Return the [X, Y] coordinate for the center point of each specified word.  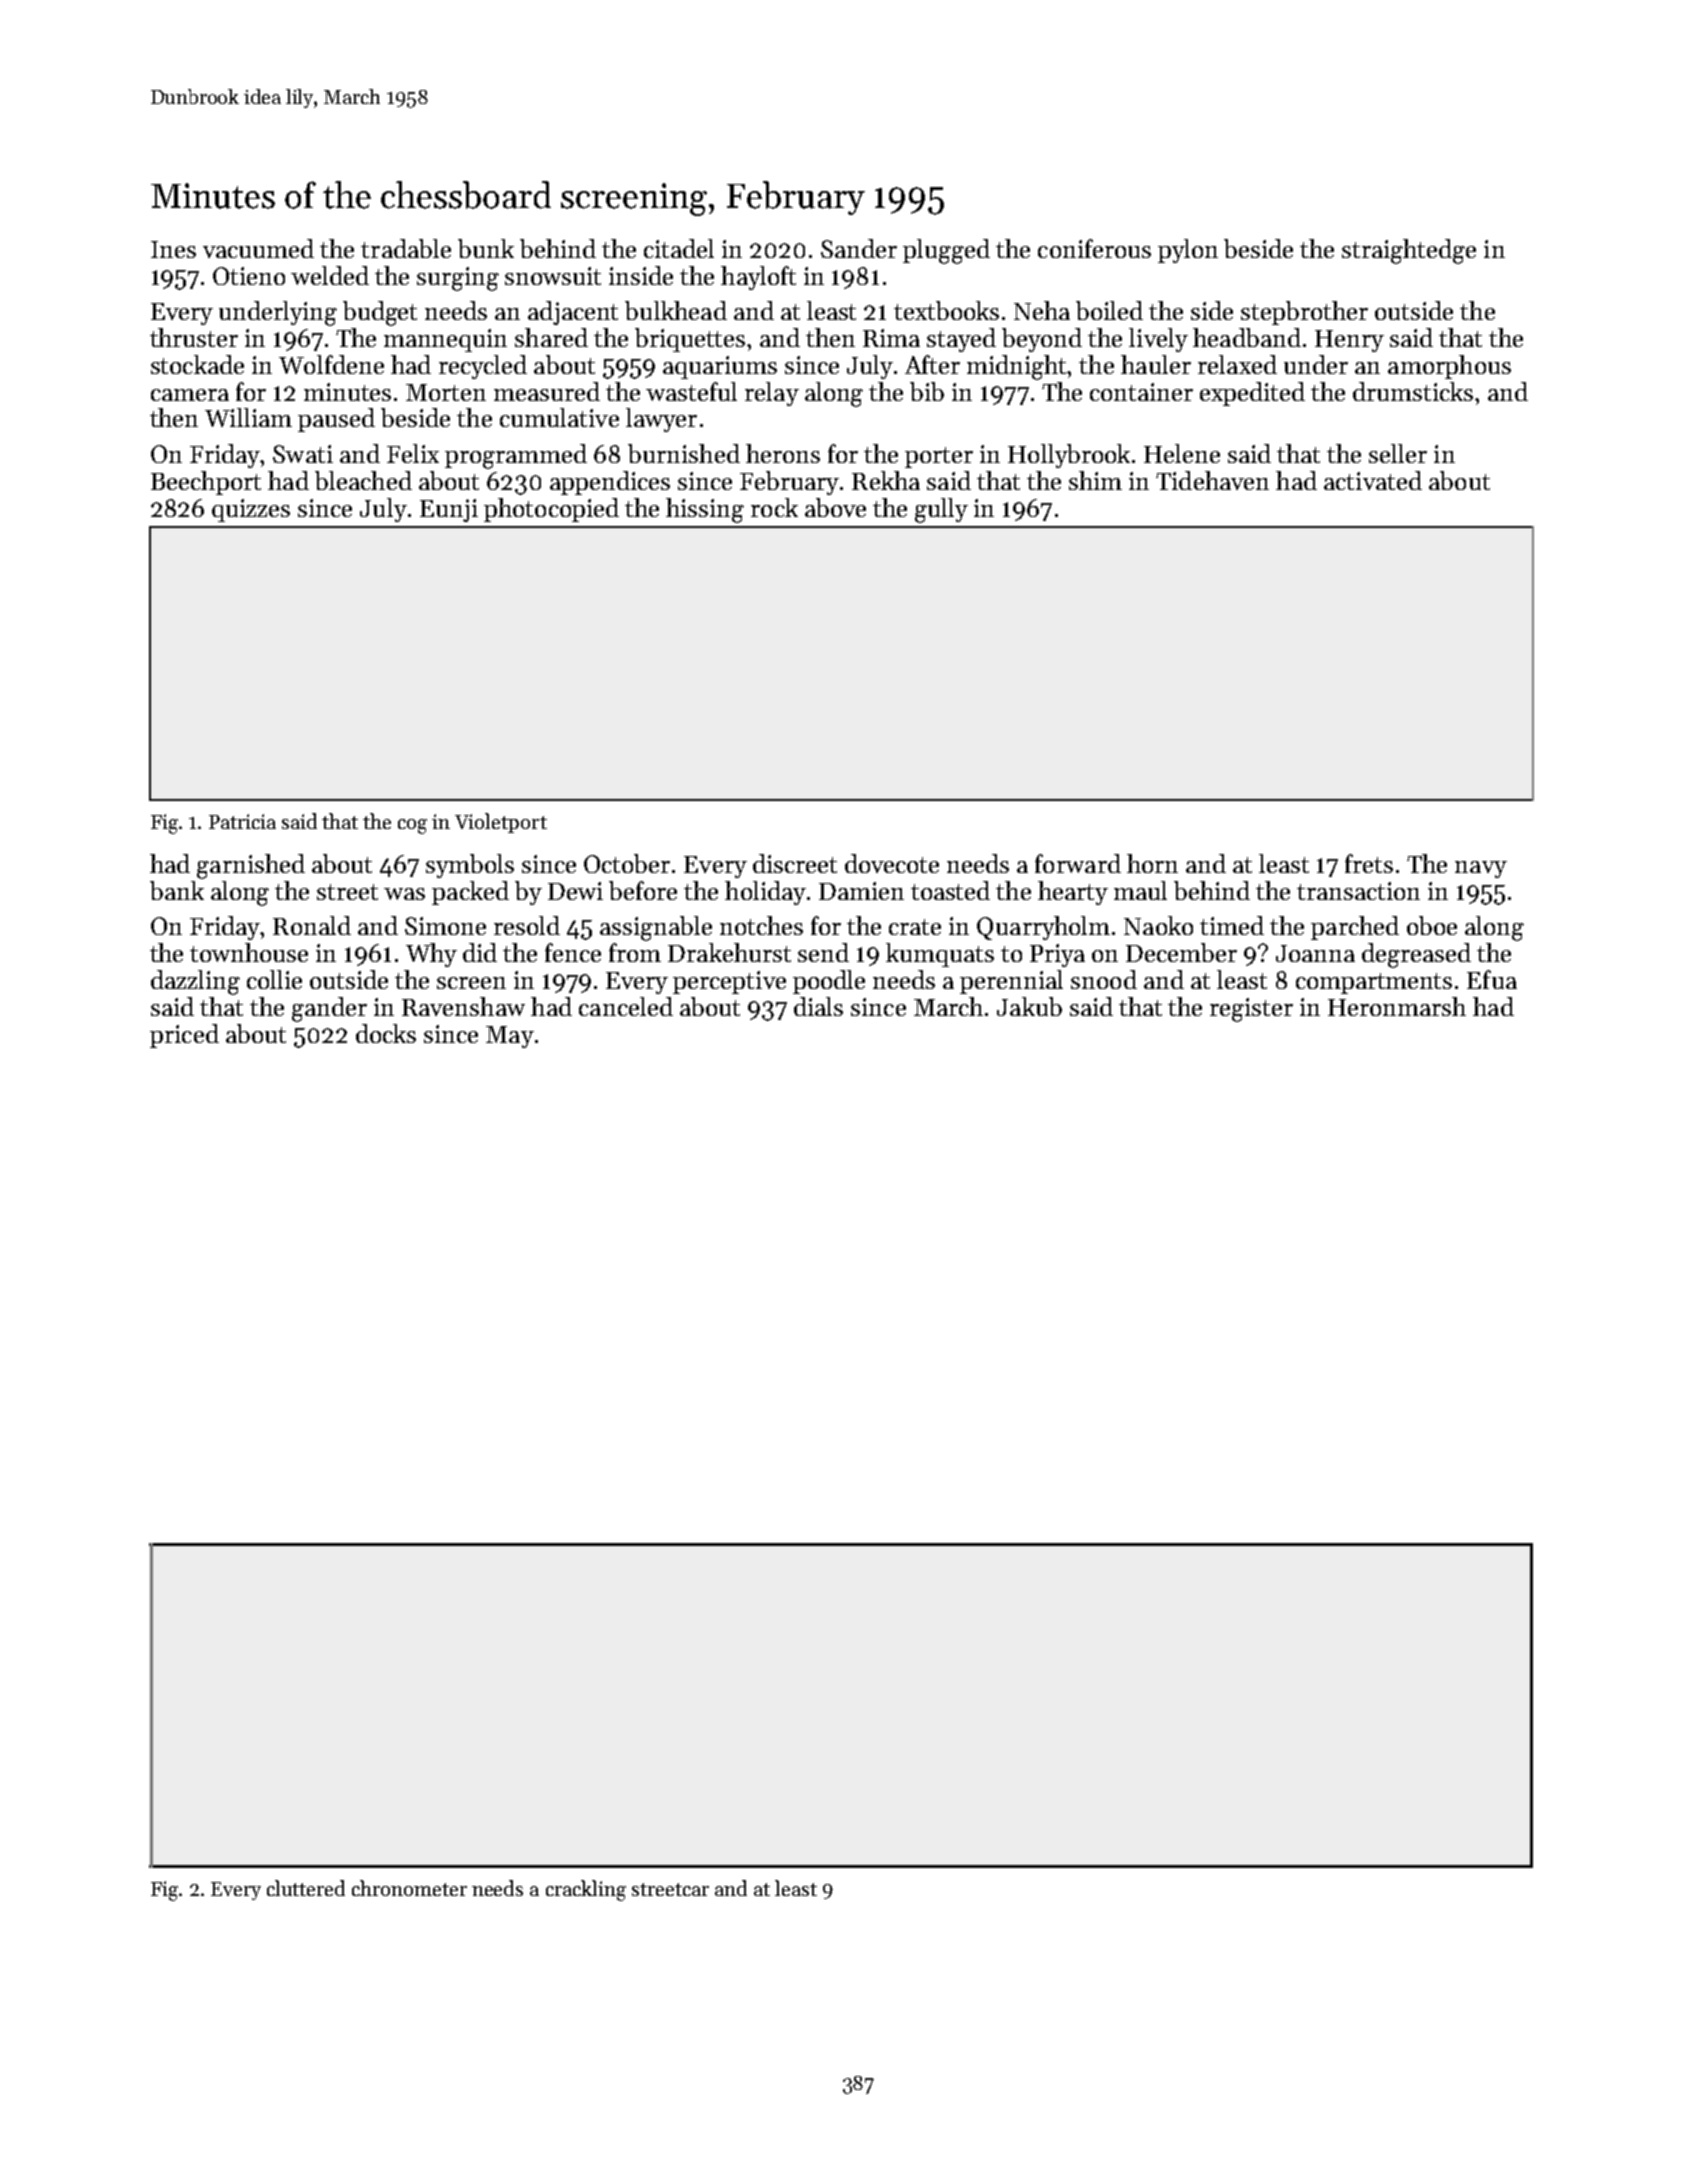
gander [329, 1009]
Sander [859, 248]
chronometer [409, 1888]
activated [1373, 480]
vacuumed [258, 248]
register [1251, 1010]
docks [386, 1033]
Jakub [1029, 1006]
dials [818, 1006]
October [627, 863]
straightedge [1409, 251]
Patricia [242, 821]
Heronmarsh [1397, 1006]
